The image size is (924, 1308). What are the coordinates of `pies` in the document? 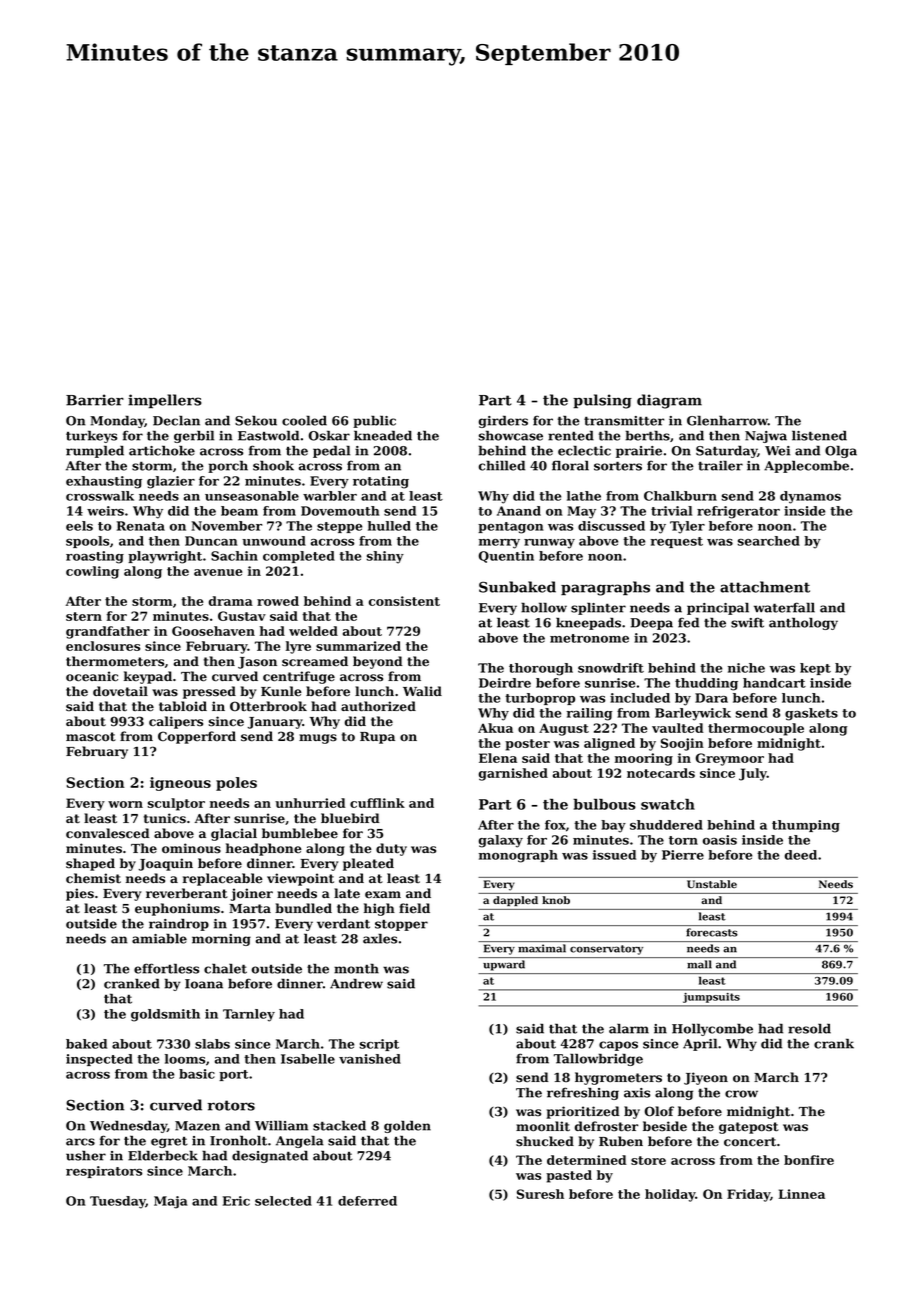 It's located at (80, 894).
